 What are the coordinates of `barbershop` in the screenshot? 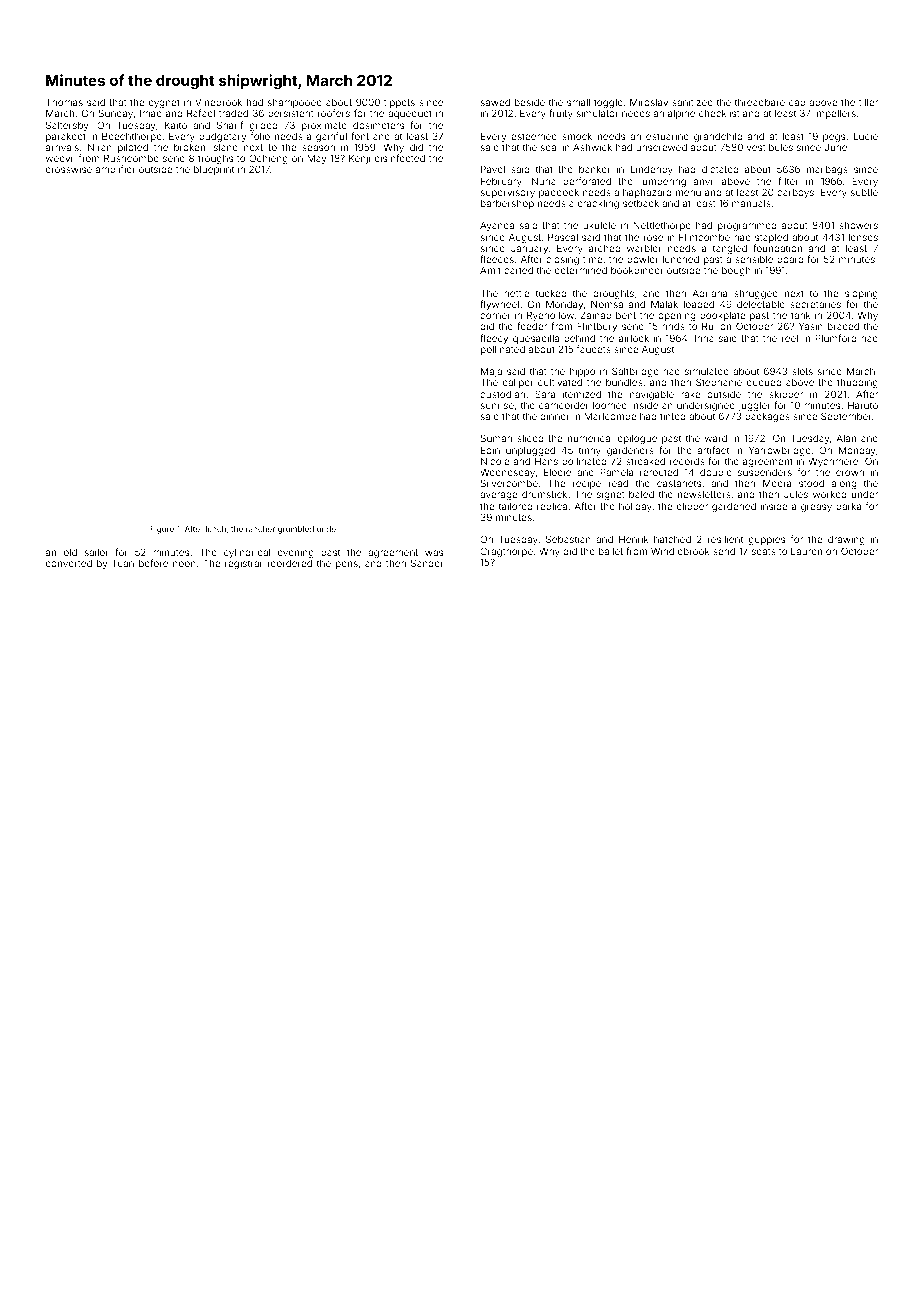 It's located at (507, 204).
